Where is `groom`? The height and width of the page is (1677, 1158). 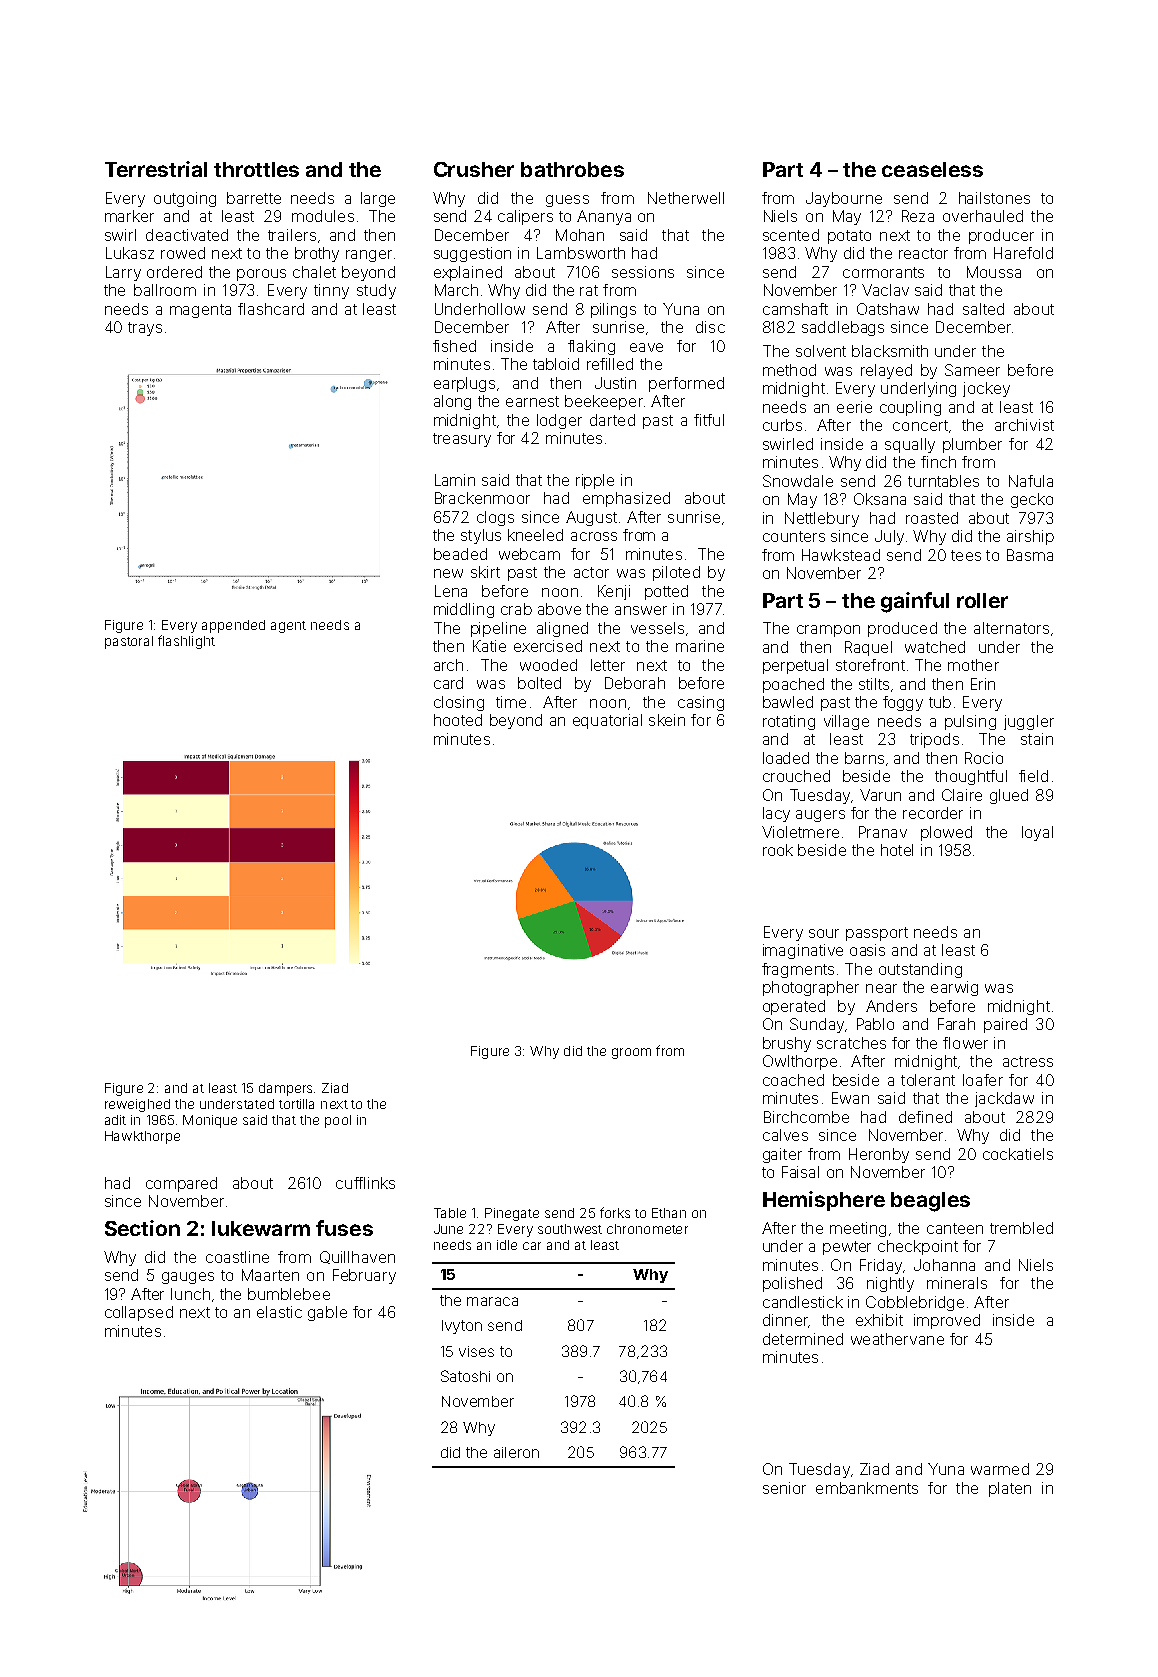 groom is located at coordinates (631, 1053).
